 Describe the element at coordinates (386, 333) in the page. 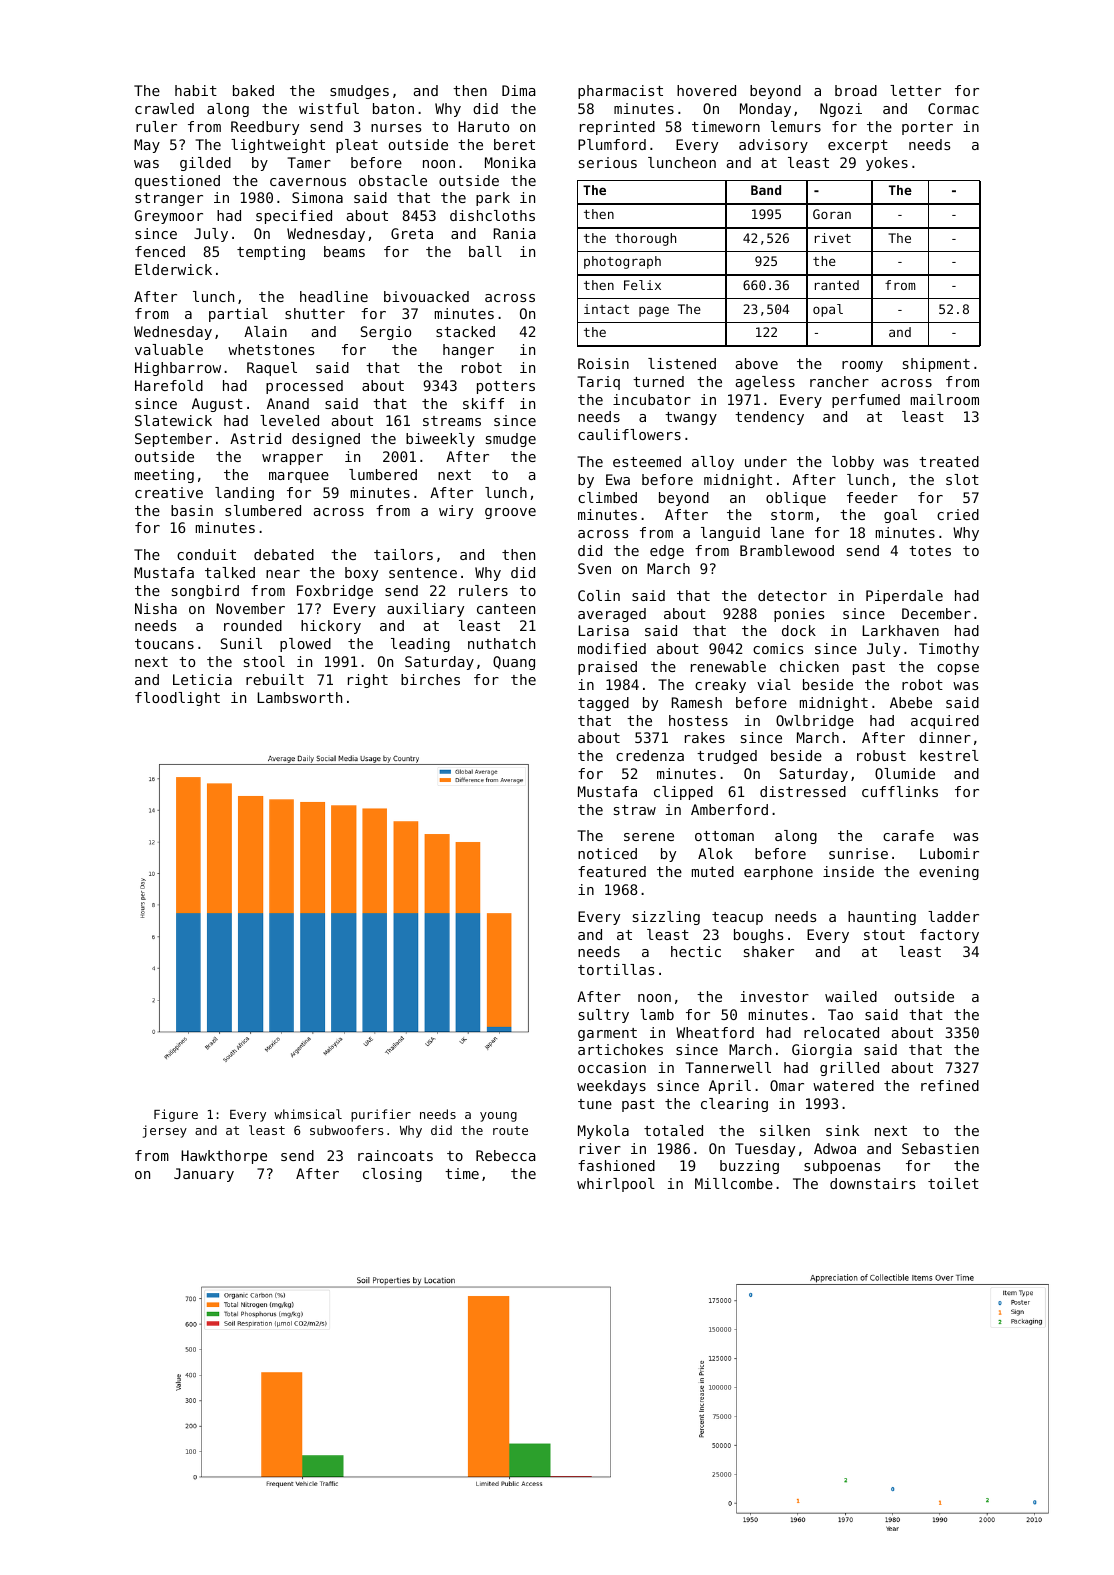

I see `Sergio` at that location.
